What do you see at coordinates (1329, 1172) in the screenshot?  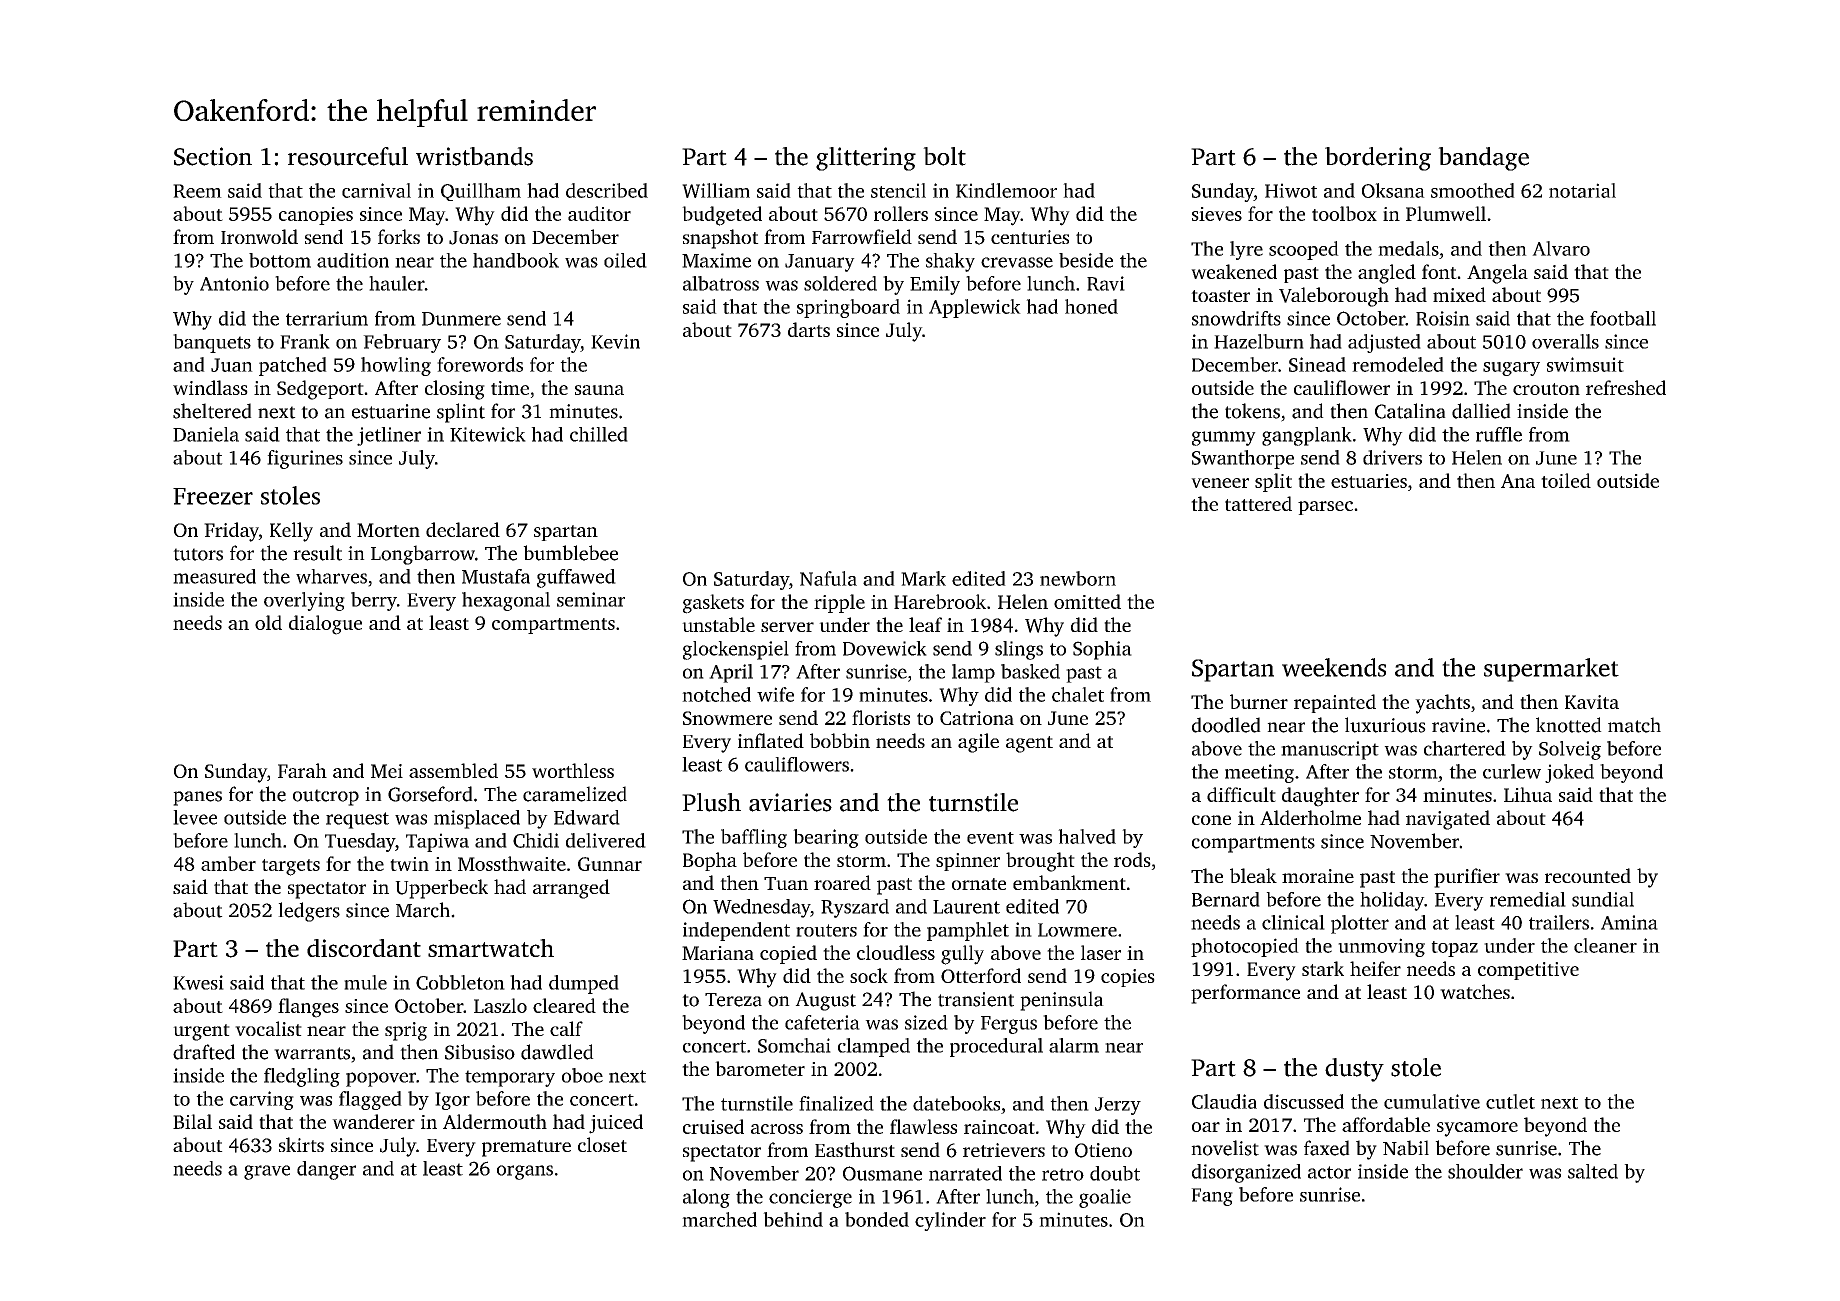 I see `actor` at bounding box center [1329, 1172].
